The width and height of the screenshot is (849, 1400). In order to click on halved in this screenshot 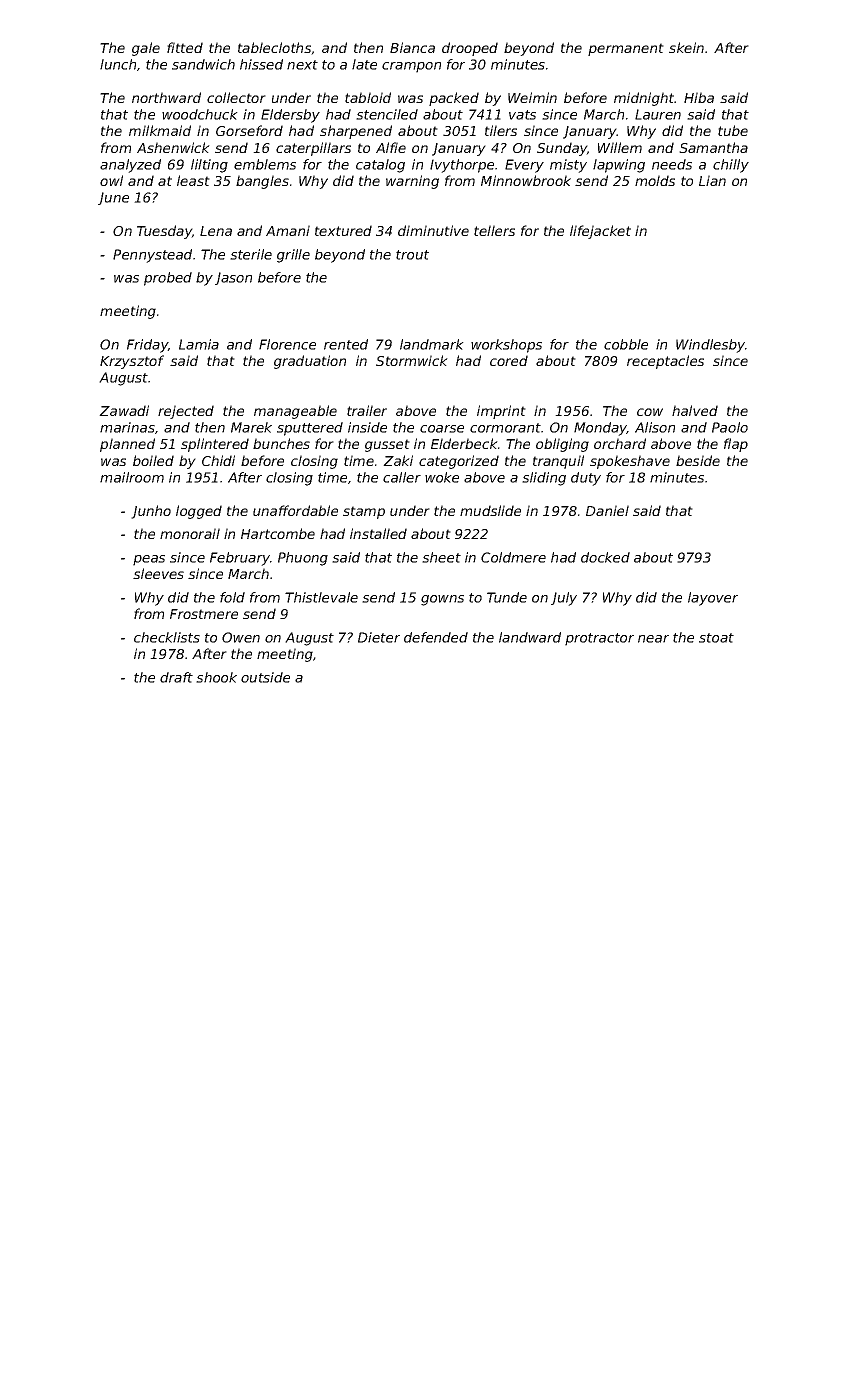, I will do `click(695, 410)`.
